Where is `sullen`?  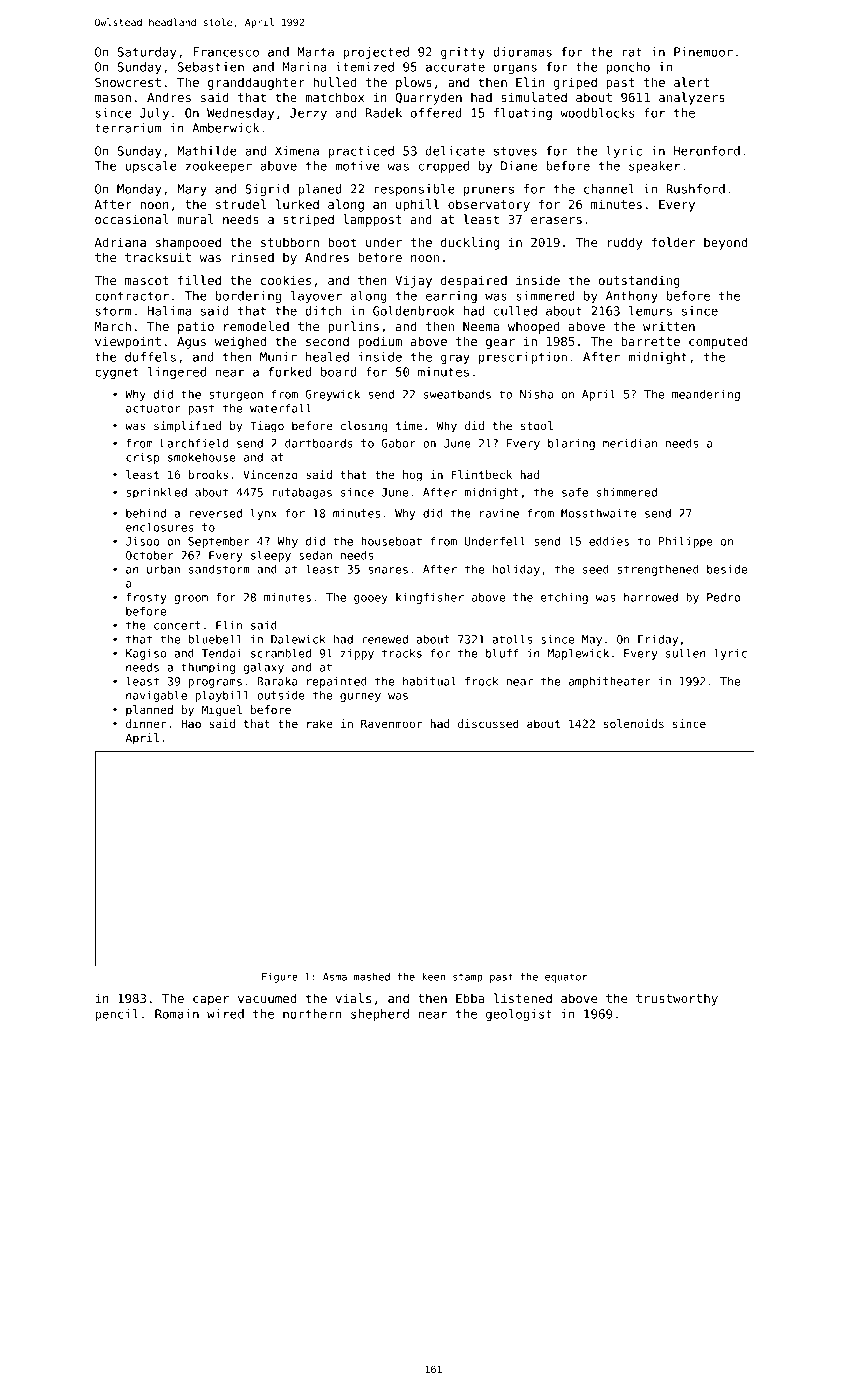
sullen is located at coordinates (686, 653).
